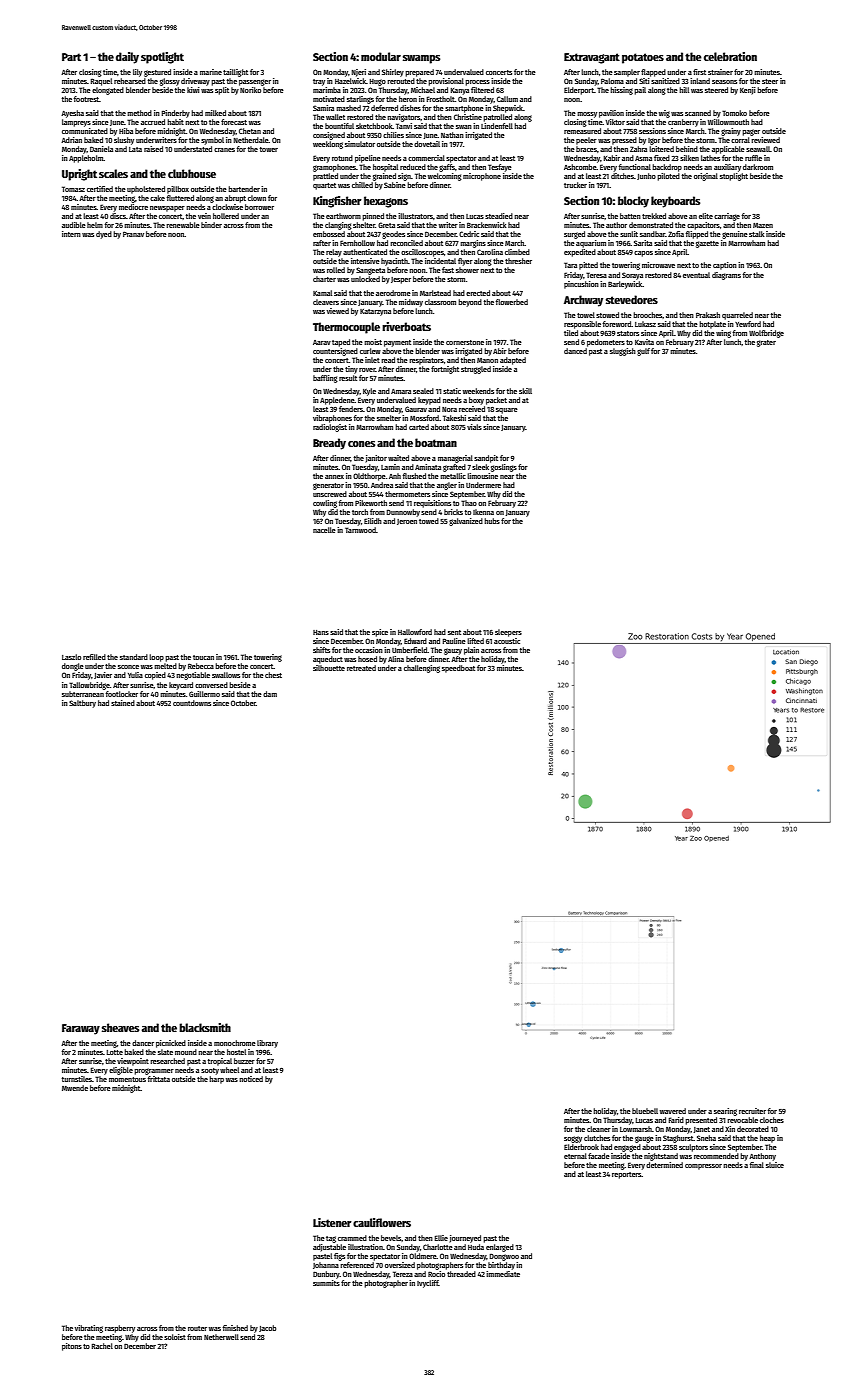 The height and width of the document is (1400, 849). Describe the element at coordinates (592, 58) in the document. I see `Extravagant` at that location.
